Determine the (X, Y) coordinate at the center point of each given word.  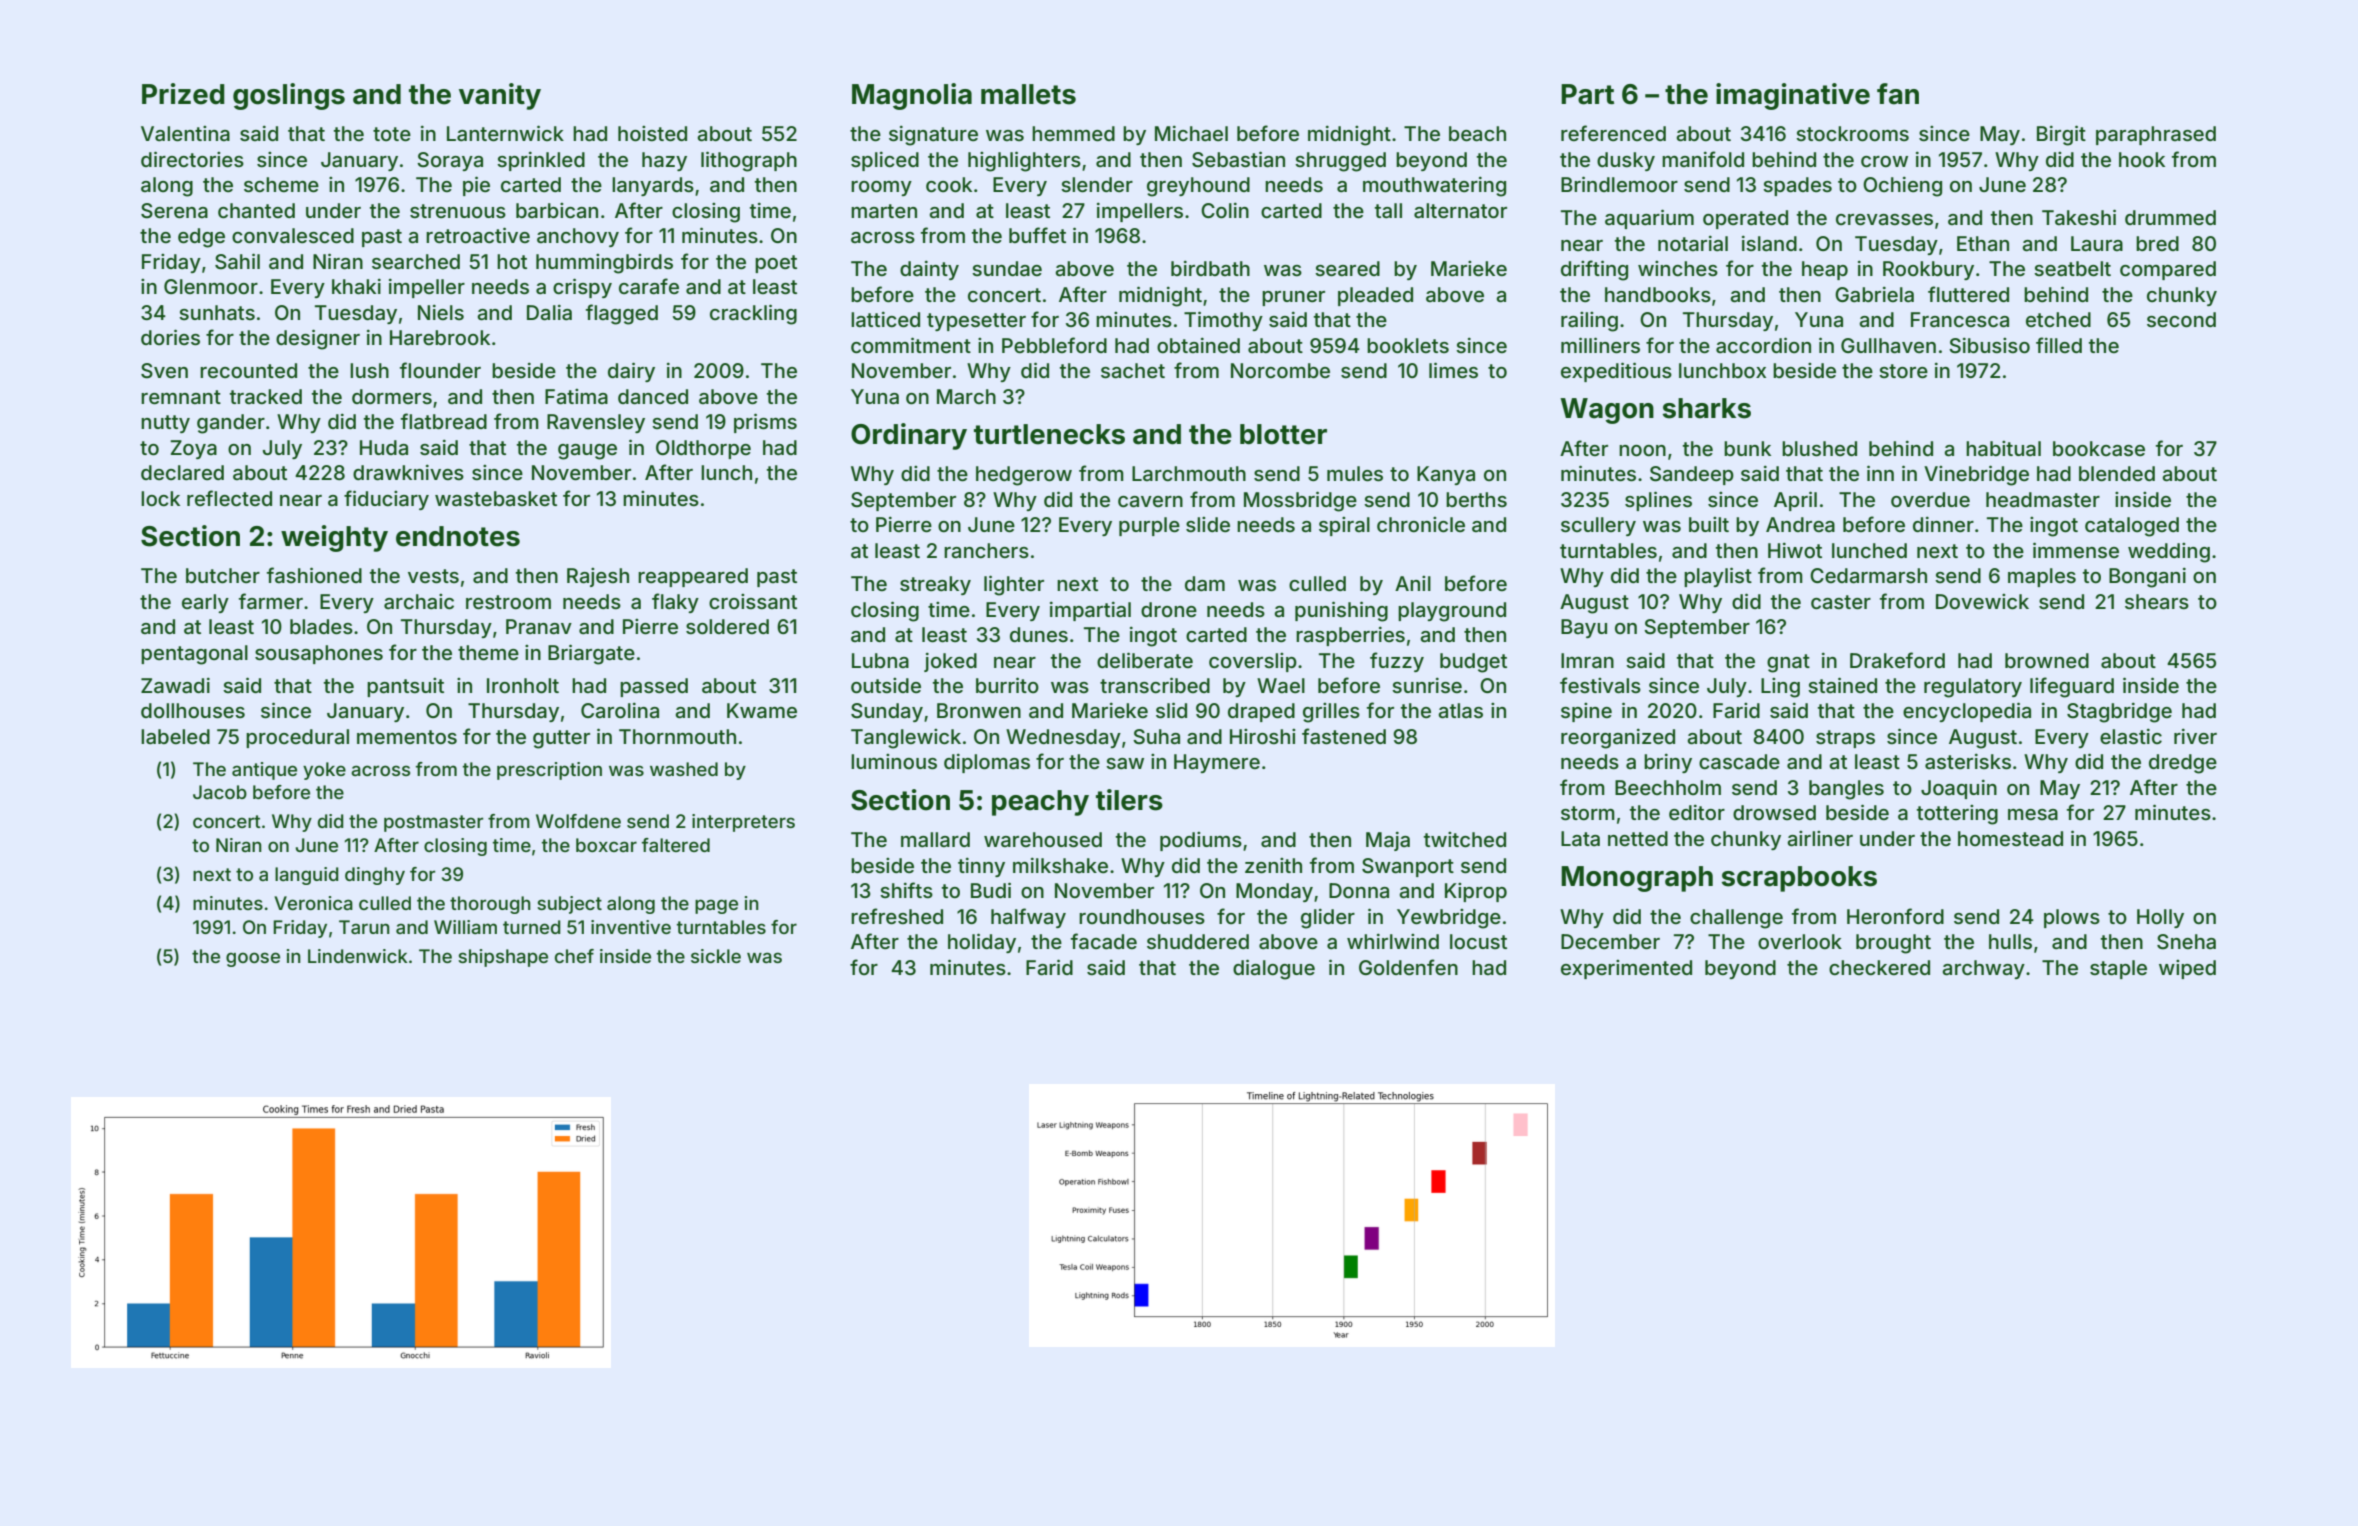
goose (253, 959)
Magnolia (912, 96)
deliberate (1145, 660)
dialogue (1274, 969)
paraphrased (2156, 135)
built (1709, 524)
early (205, 603)
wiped (2187, 969)
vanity (500, 96)
